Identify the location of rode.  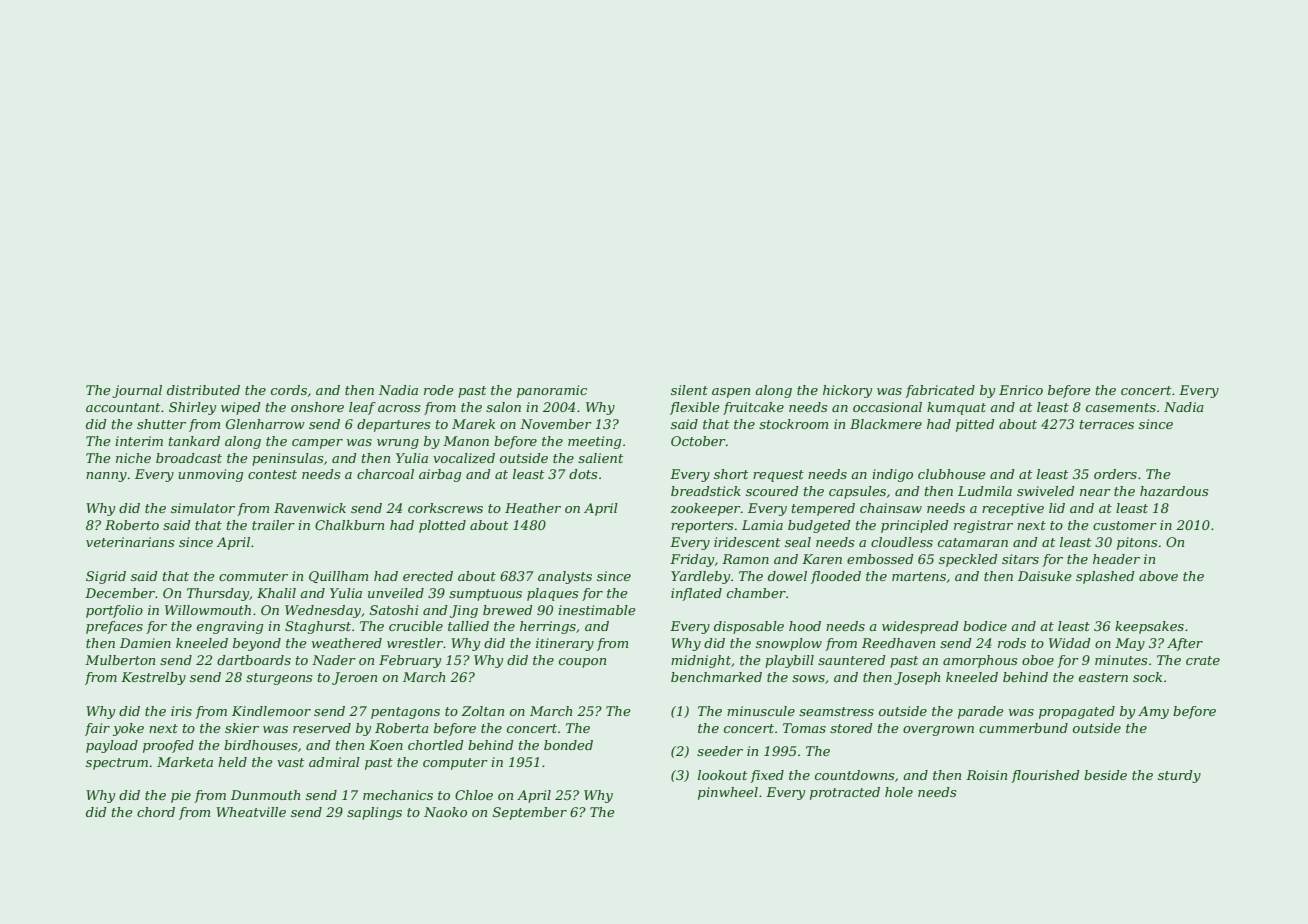
(439, 390).
